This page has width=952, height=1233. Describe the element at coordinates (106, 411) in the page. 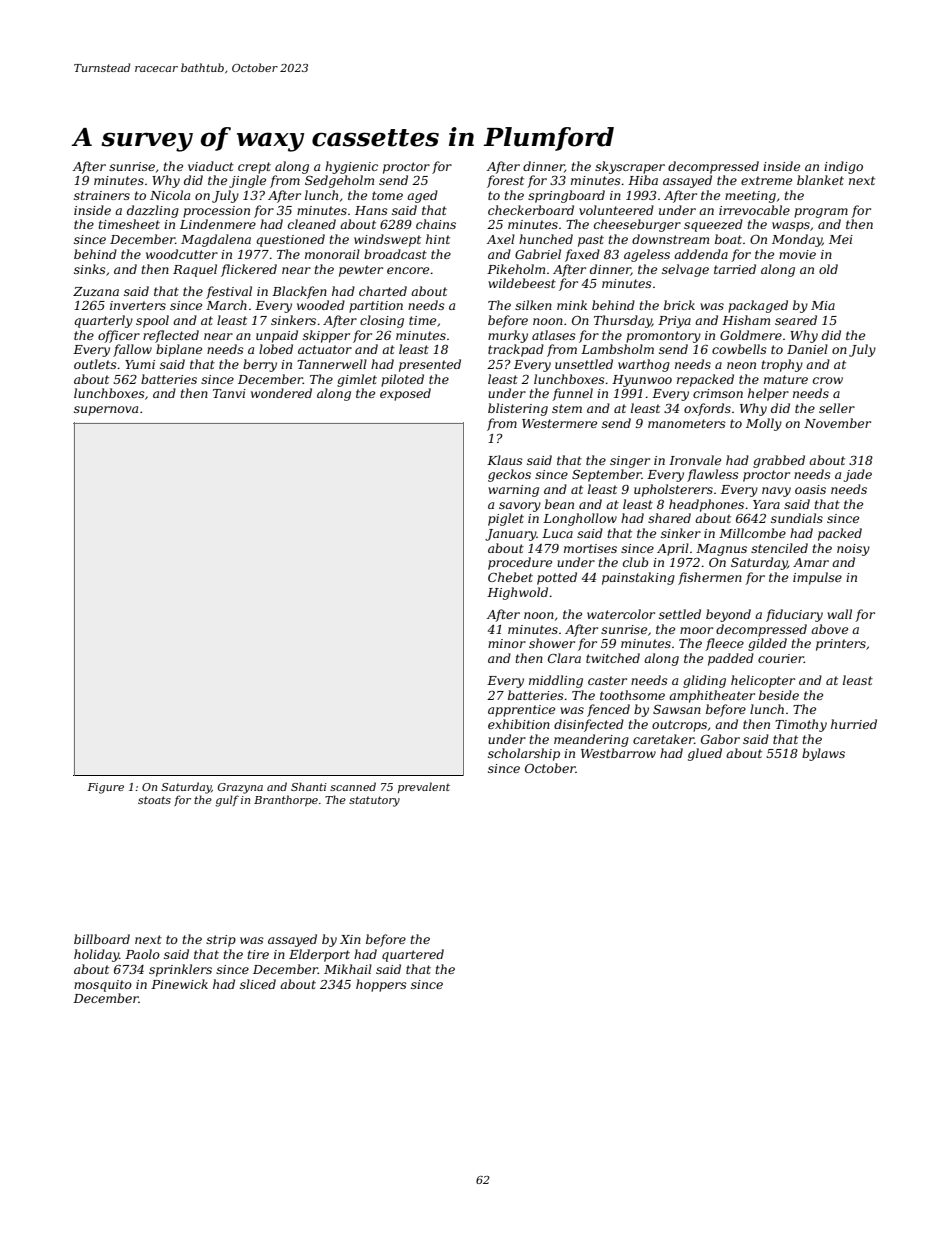

I see `supernova` at that location.
